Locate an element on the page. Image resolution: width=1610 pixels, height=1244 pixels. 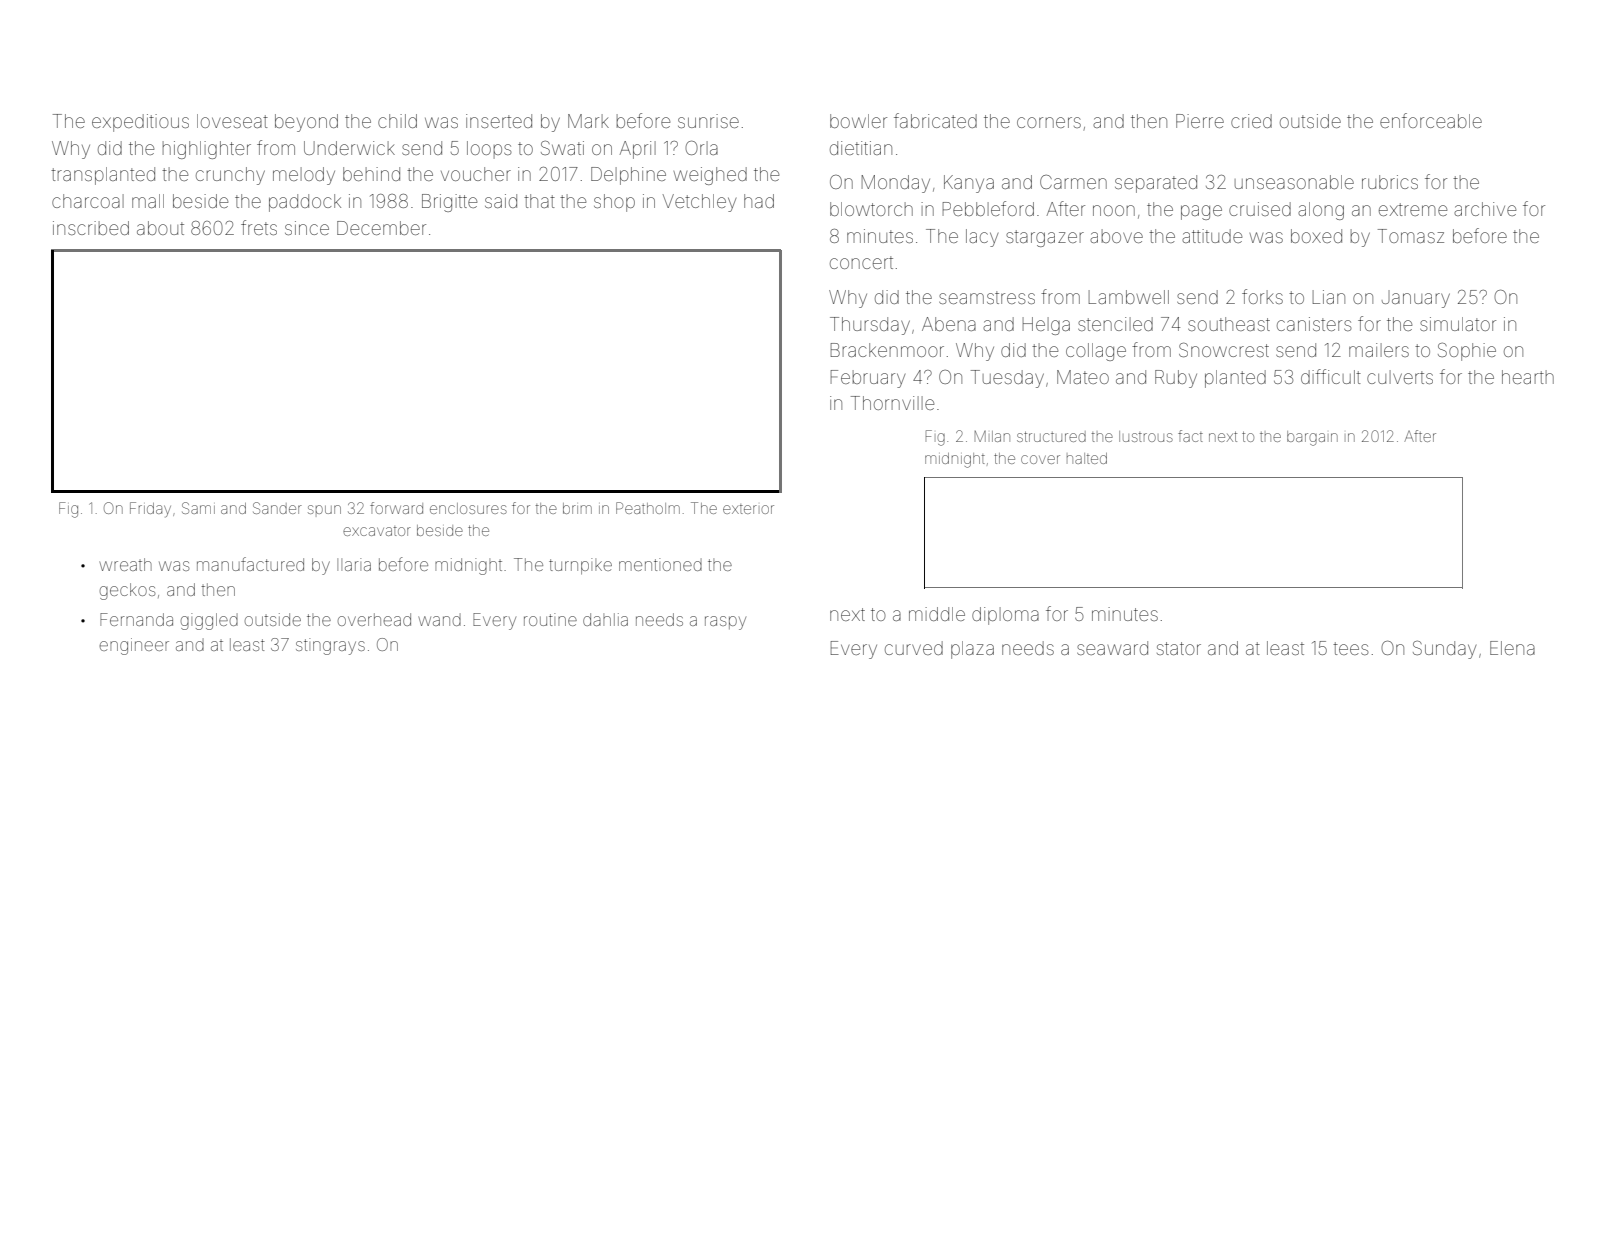
Sunday is located at coordinates (1444, 650).
